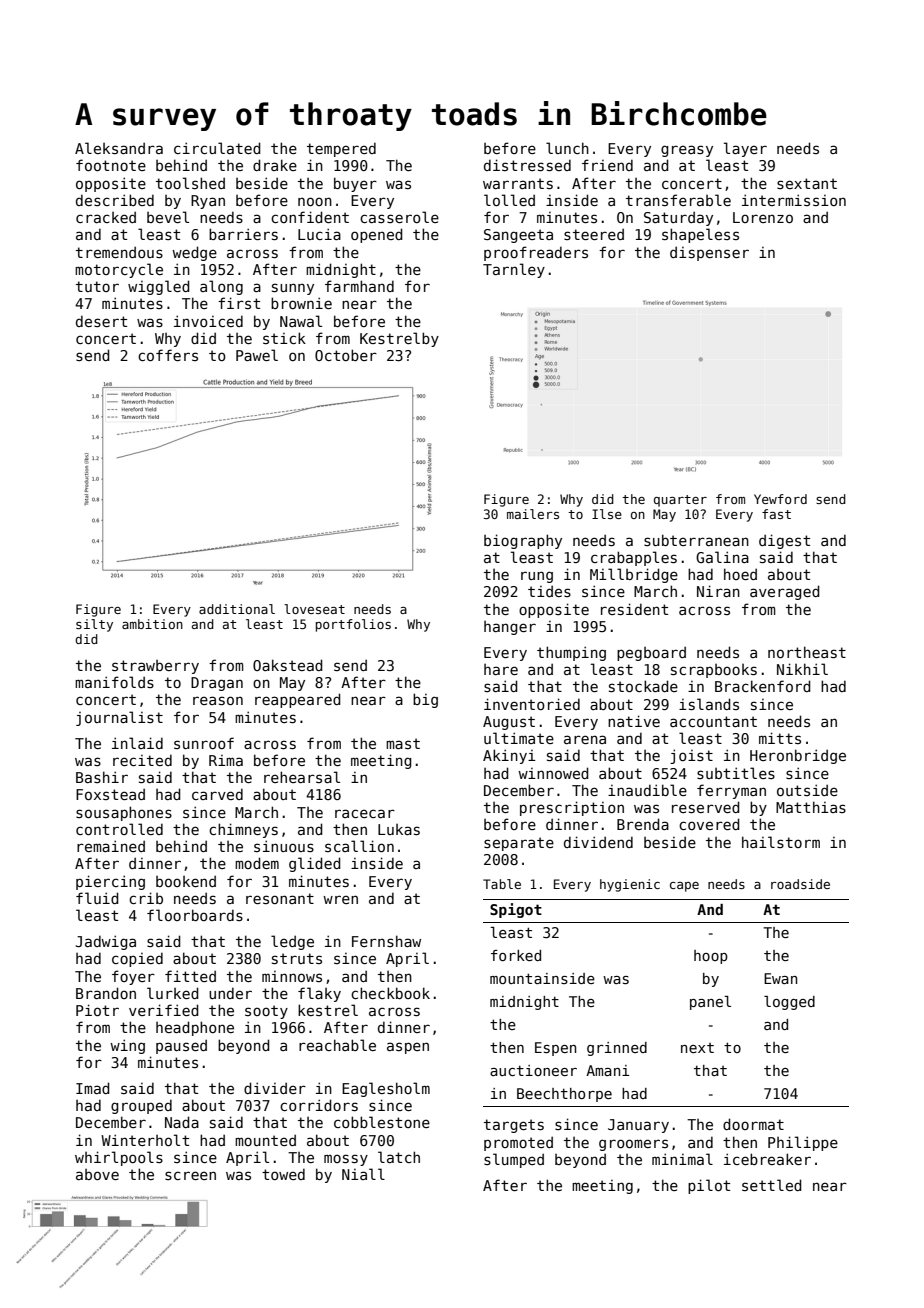  I want to click on big, so click(425, 700).
